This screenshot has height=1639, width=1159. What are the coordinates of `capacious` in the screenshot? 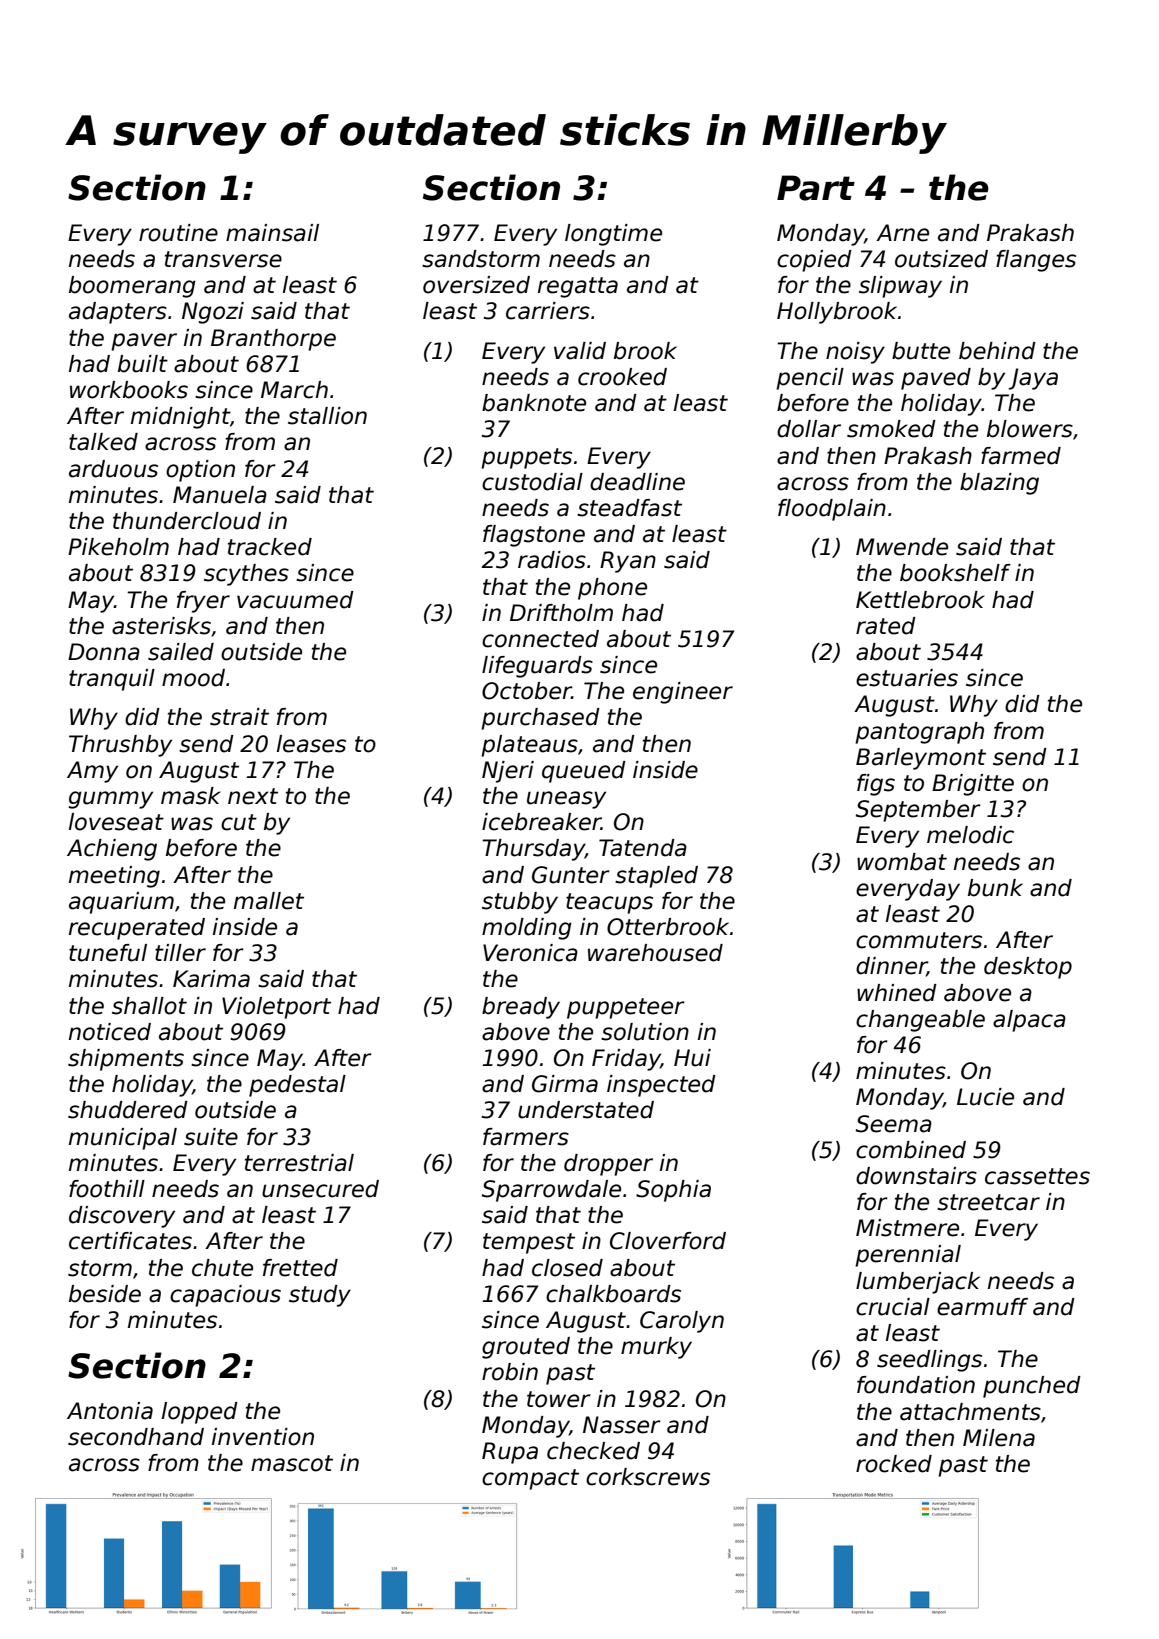 It's located at (225, 1296).
